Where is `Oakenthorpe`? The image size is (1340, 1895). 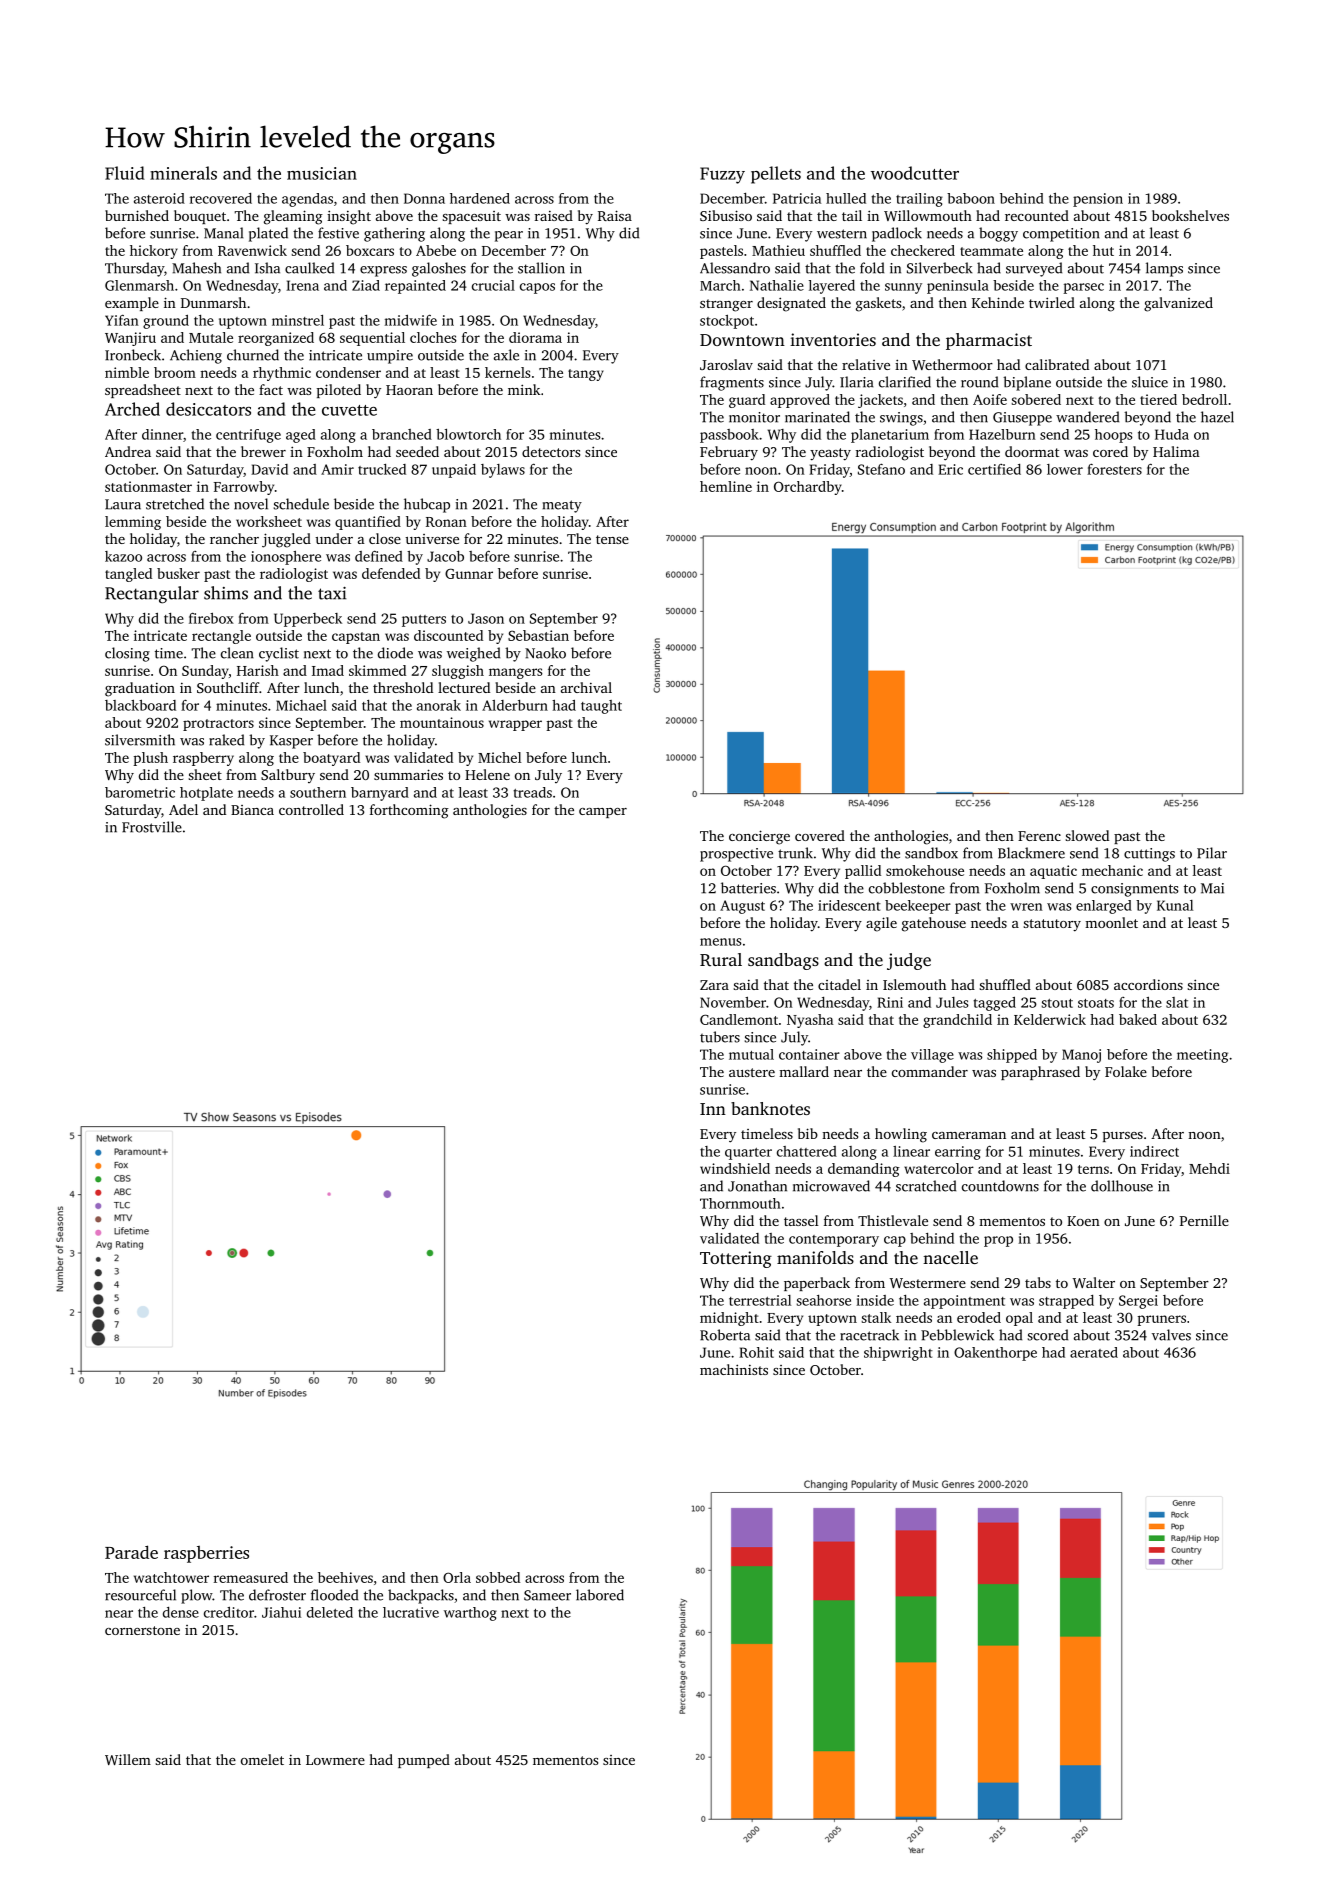
Oakenthorpe is located at coordinates (995, 1354).
